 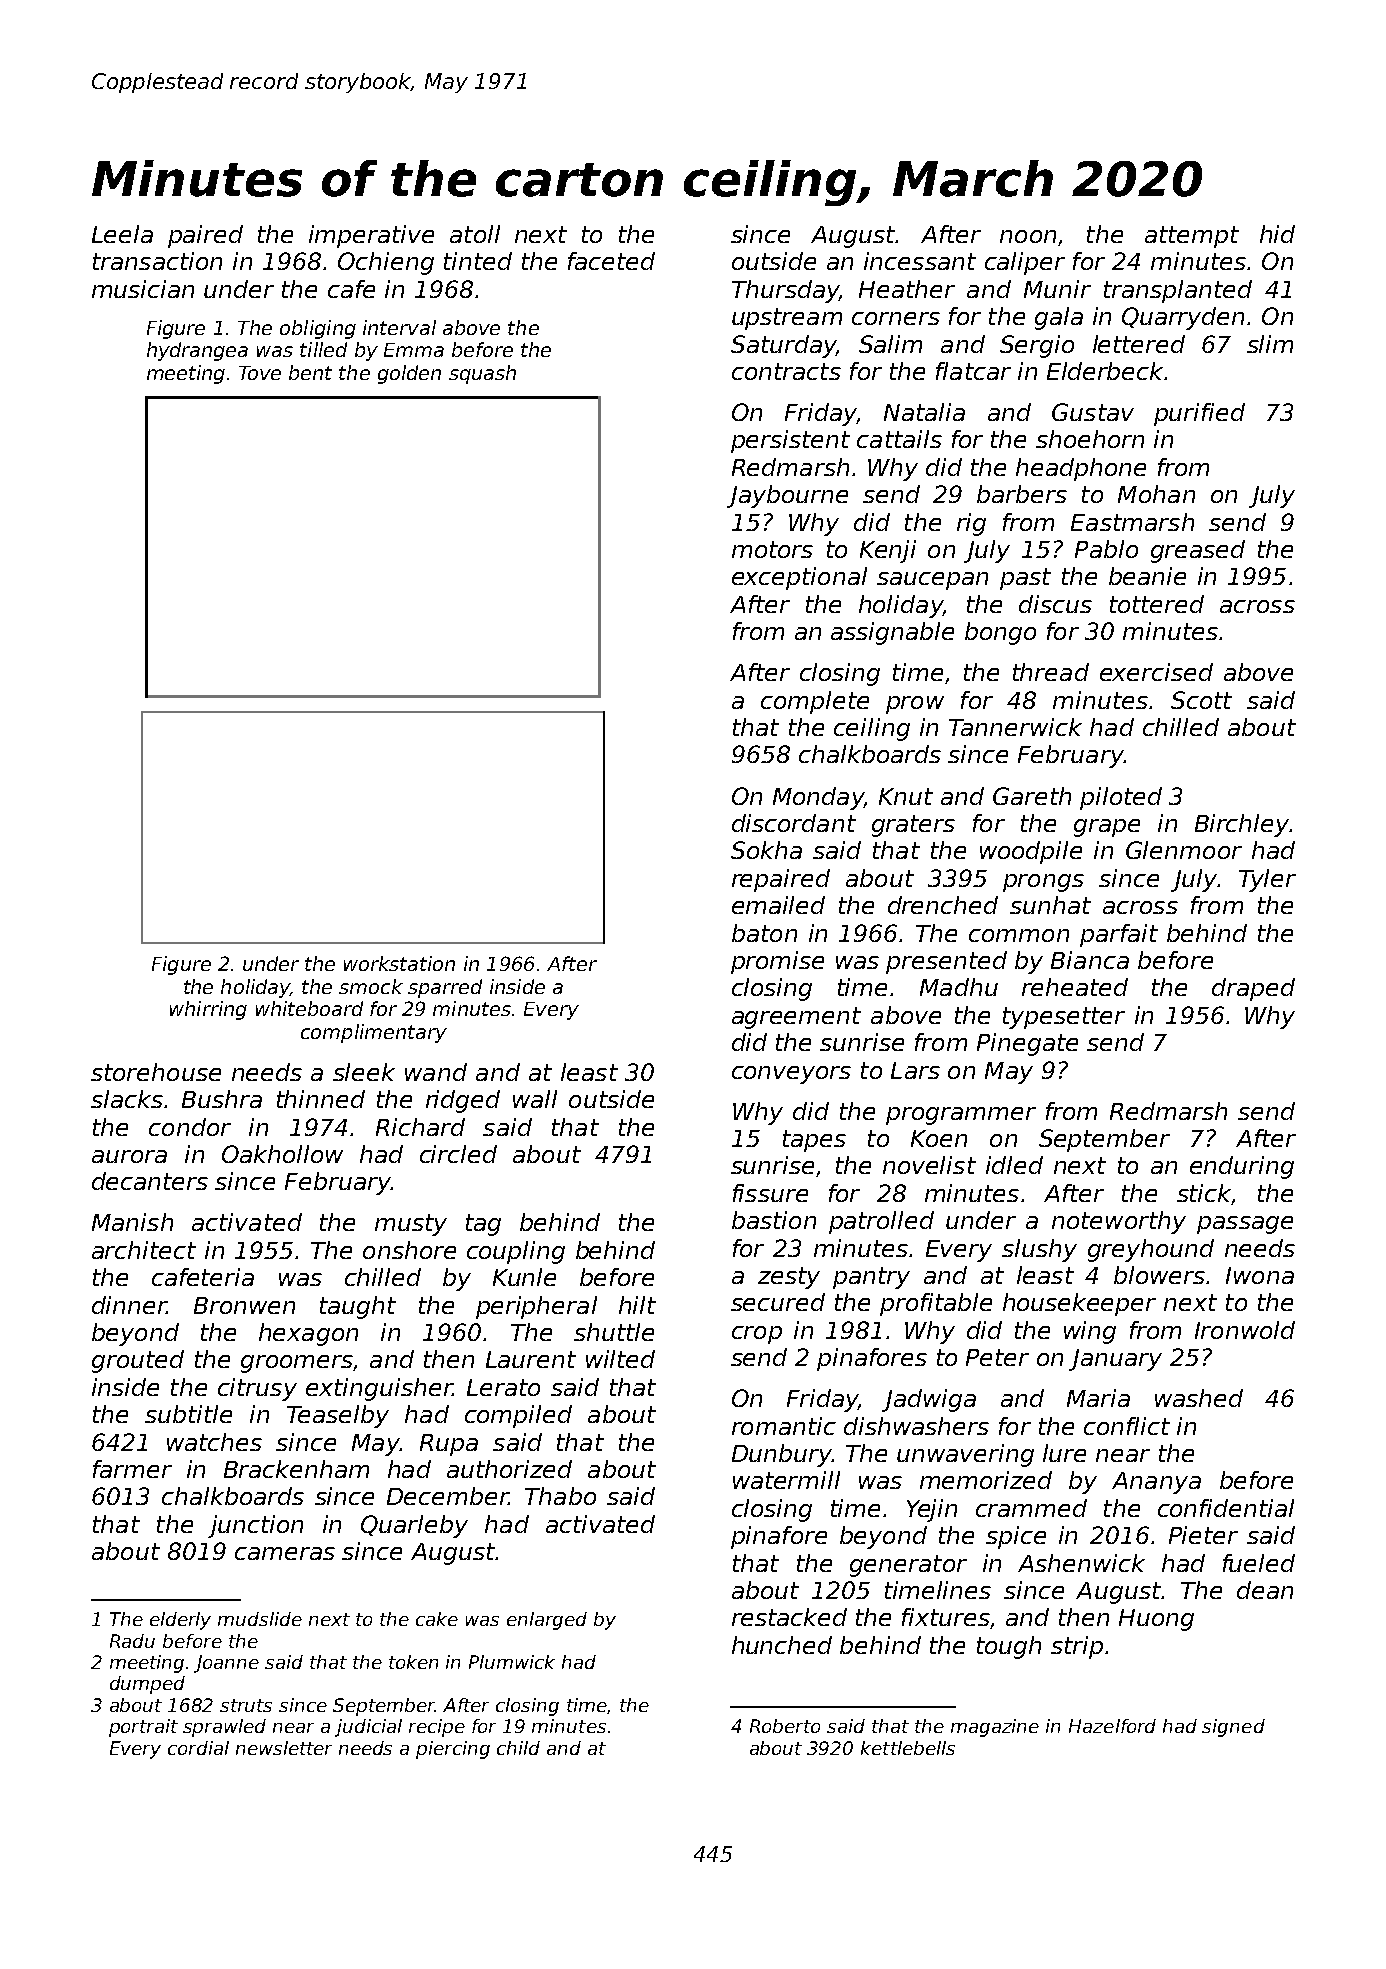 I want to click on past, so click(x=1025, y=579).
